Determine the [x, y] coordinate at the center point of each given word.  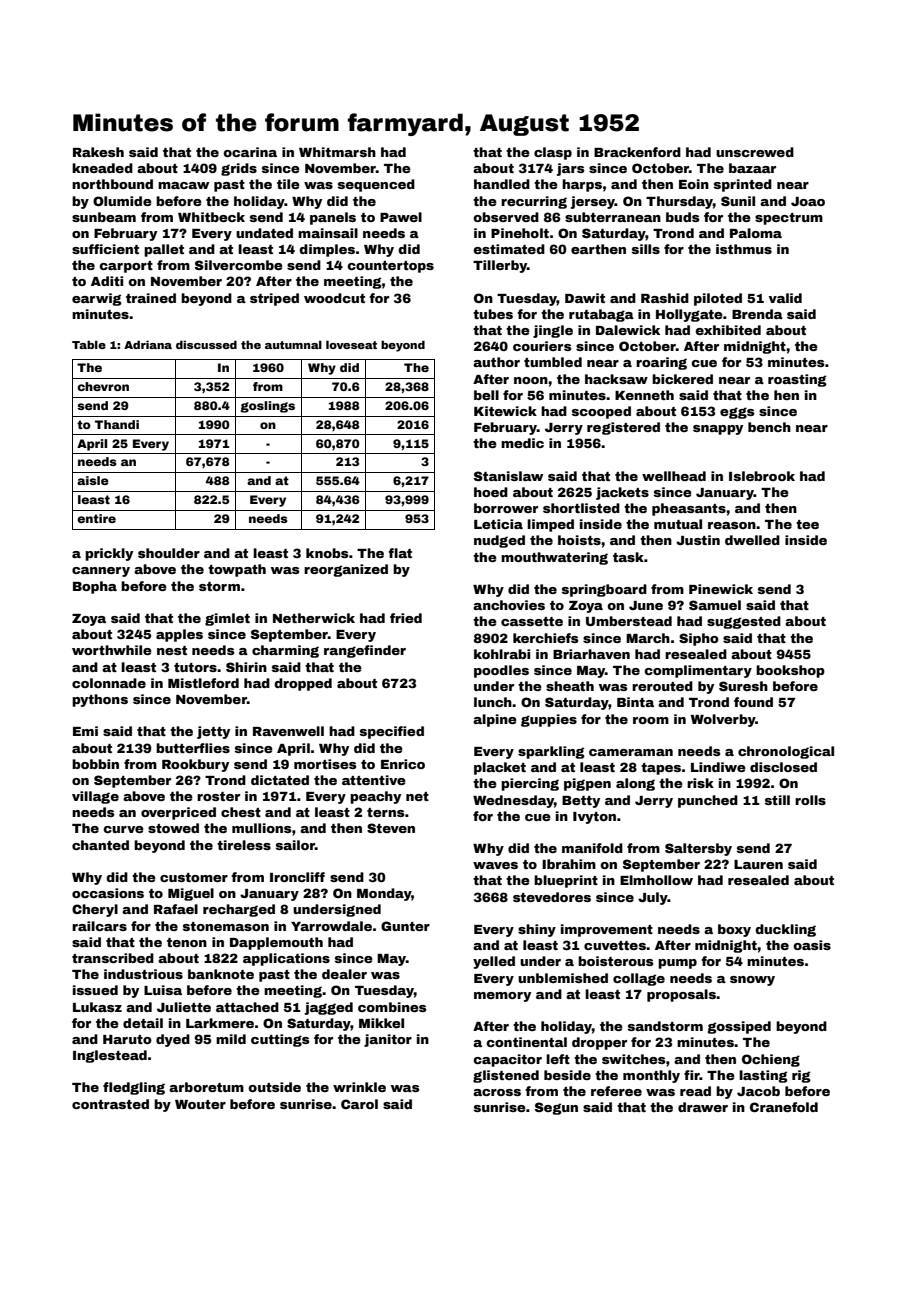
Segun [556, 1108]
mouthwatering [554, 558]
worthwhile [112, 650]
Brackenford [637, 152]
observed [506, 217]
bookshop [790, 671]
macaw [183, 185]
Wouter [200, 1104]
